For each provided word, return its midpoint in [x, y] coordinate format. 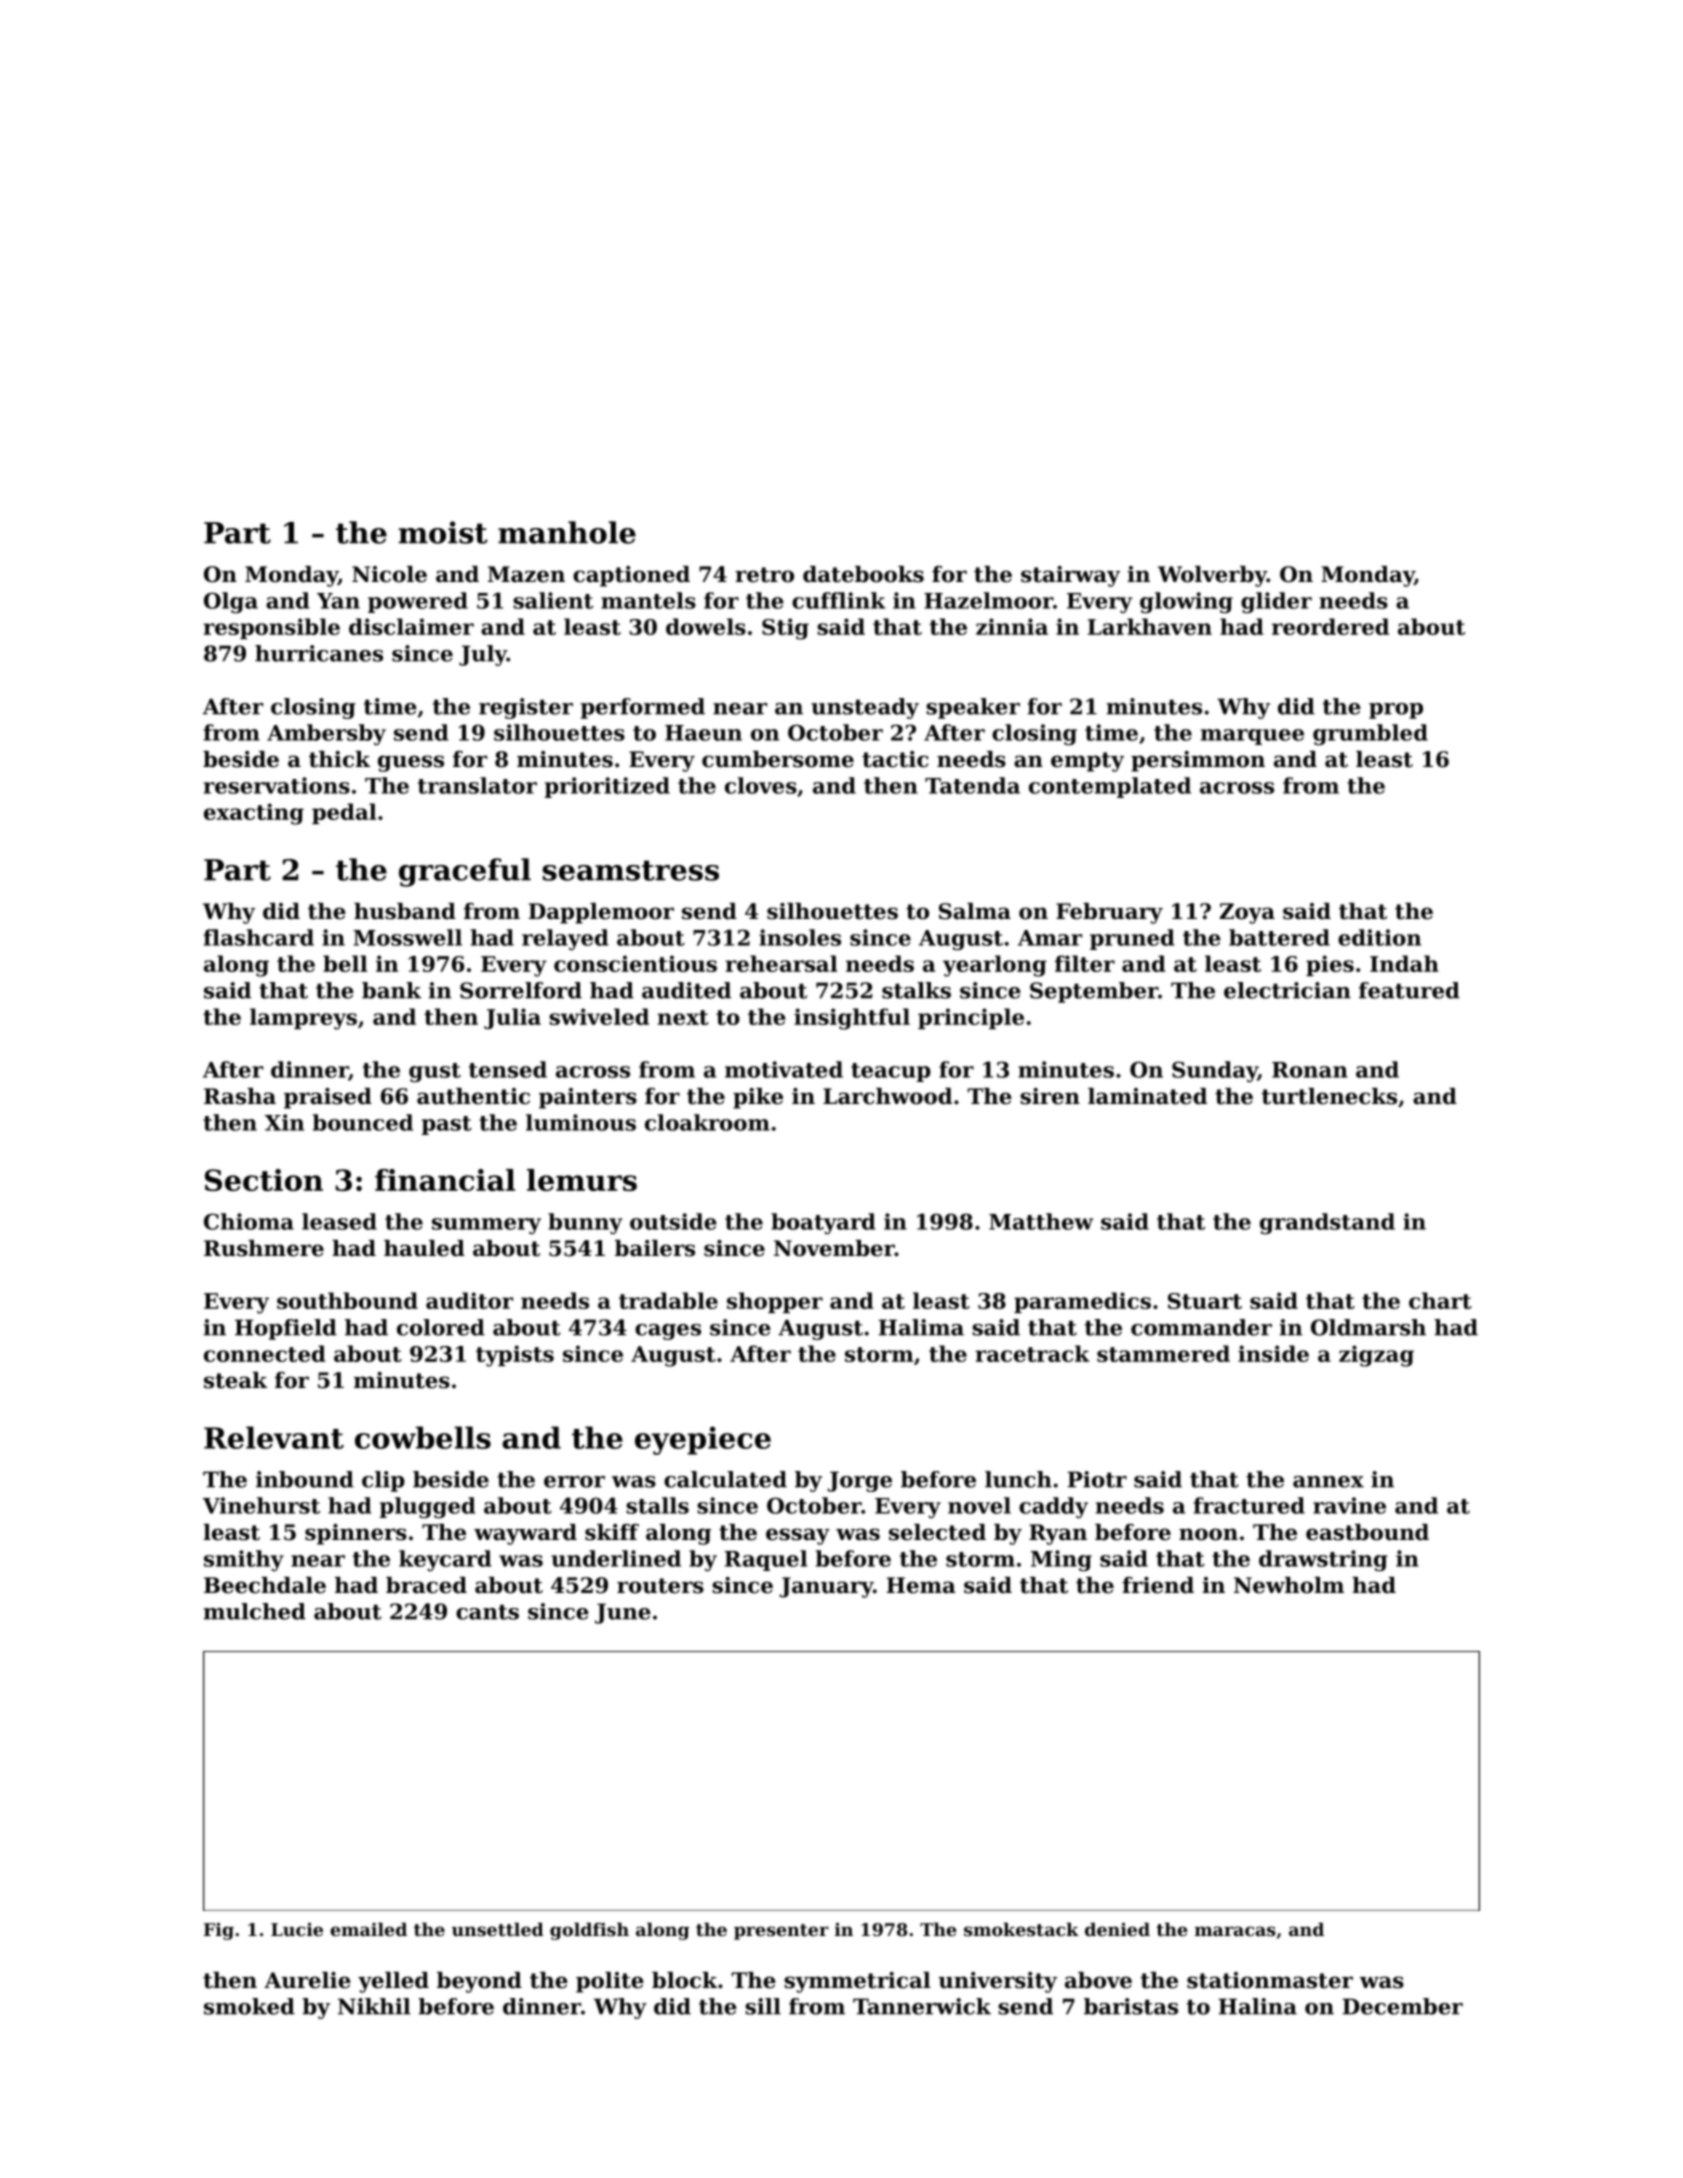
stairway [1070, 576]
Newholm [1289, 1585]
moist [443, 532]
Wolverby [1212, 576]
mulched [254, 1611]
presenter [781, 1932]
